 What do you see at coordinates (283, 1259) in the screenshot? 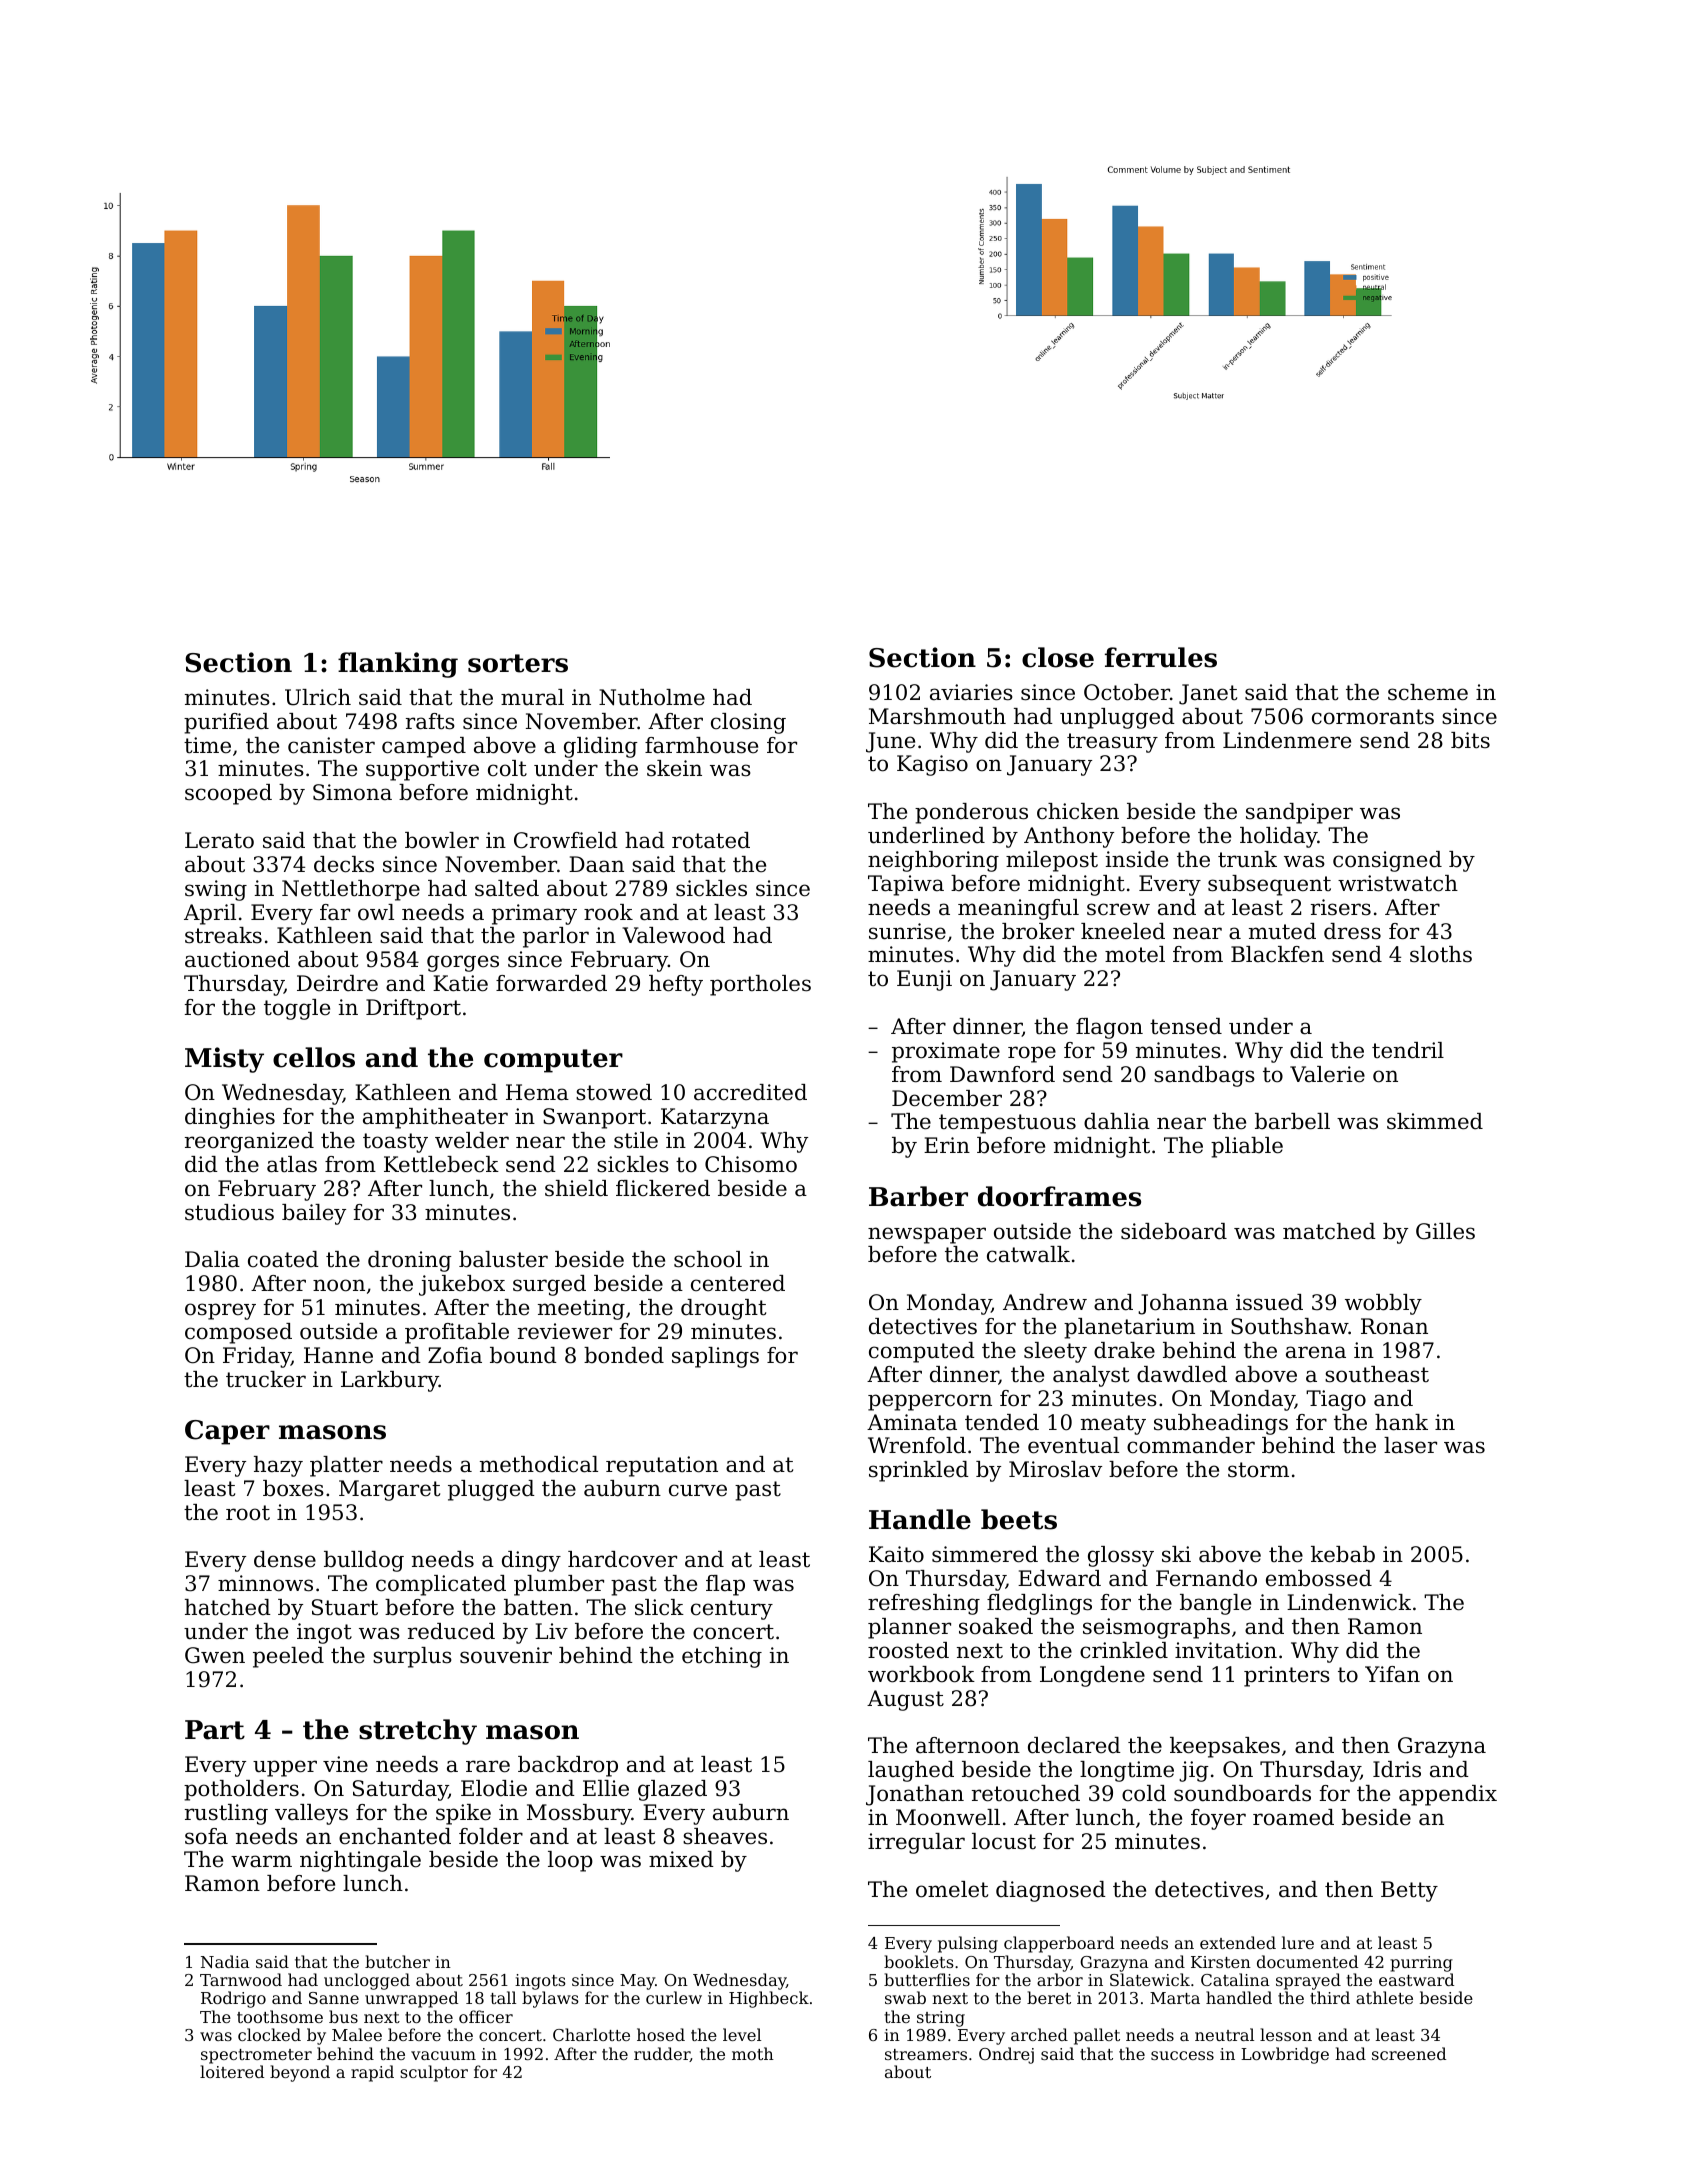
I see `coated` at bounding box center [283, 1259].
